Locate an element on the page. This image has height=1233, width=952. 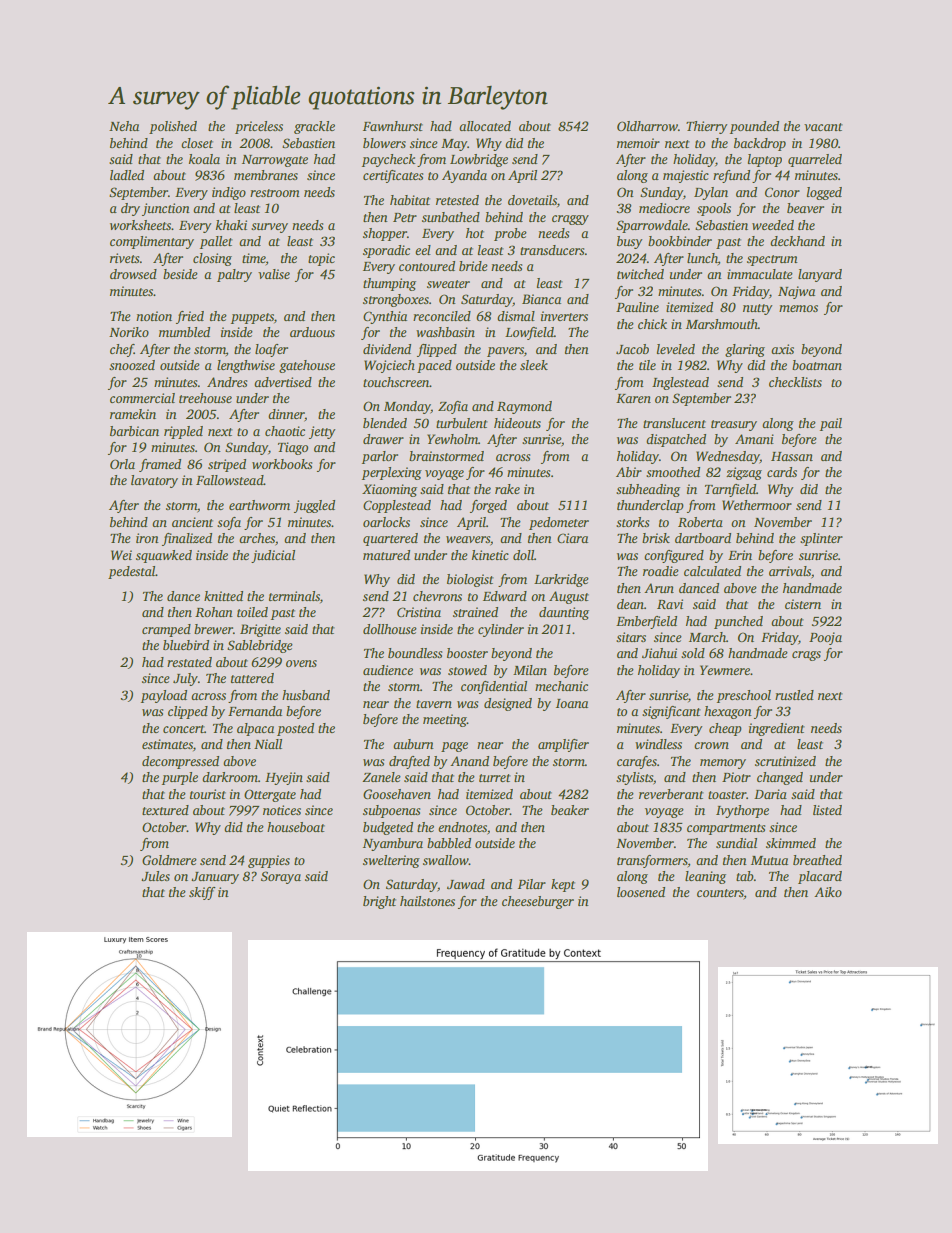
worksheets is located at coordinates (140, 225).
